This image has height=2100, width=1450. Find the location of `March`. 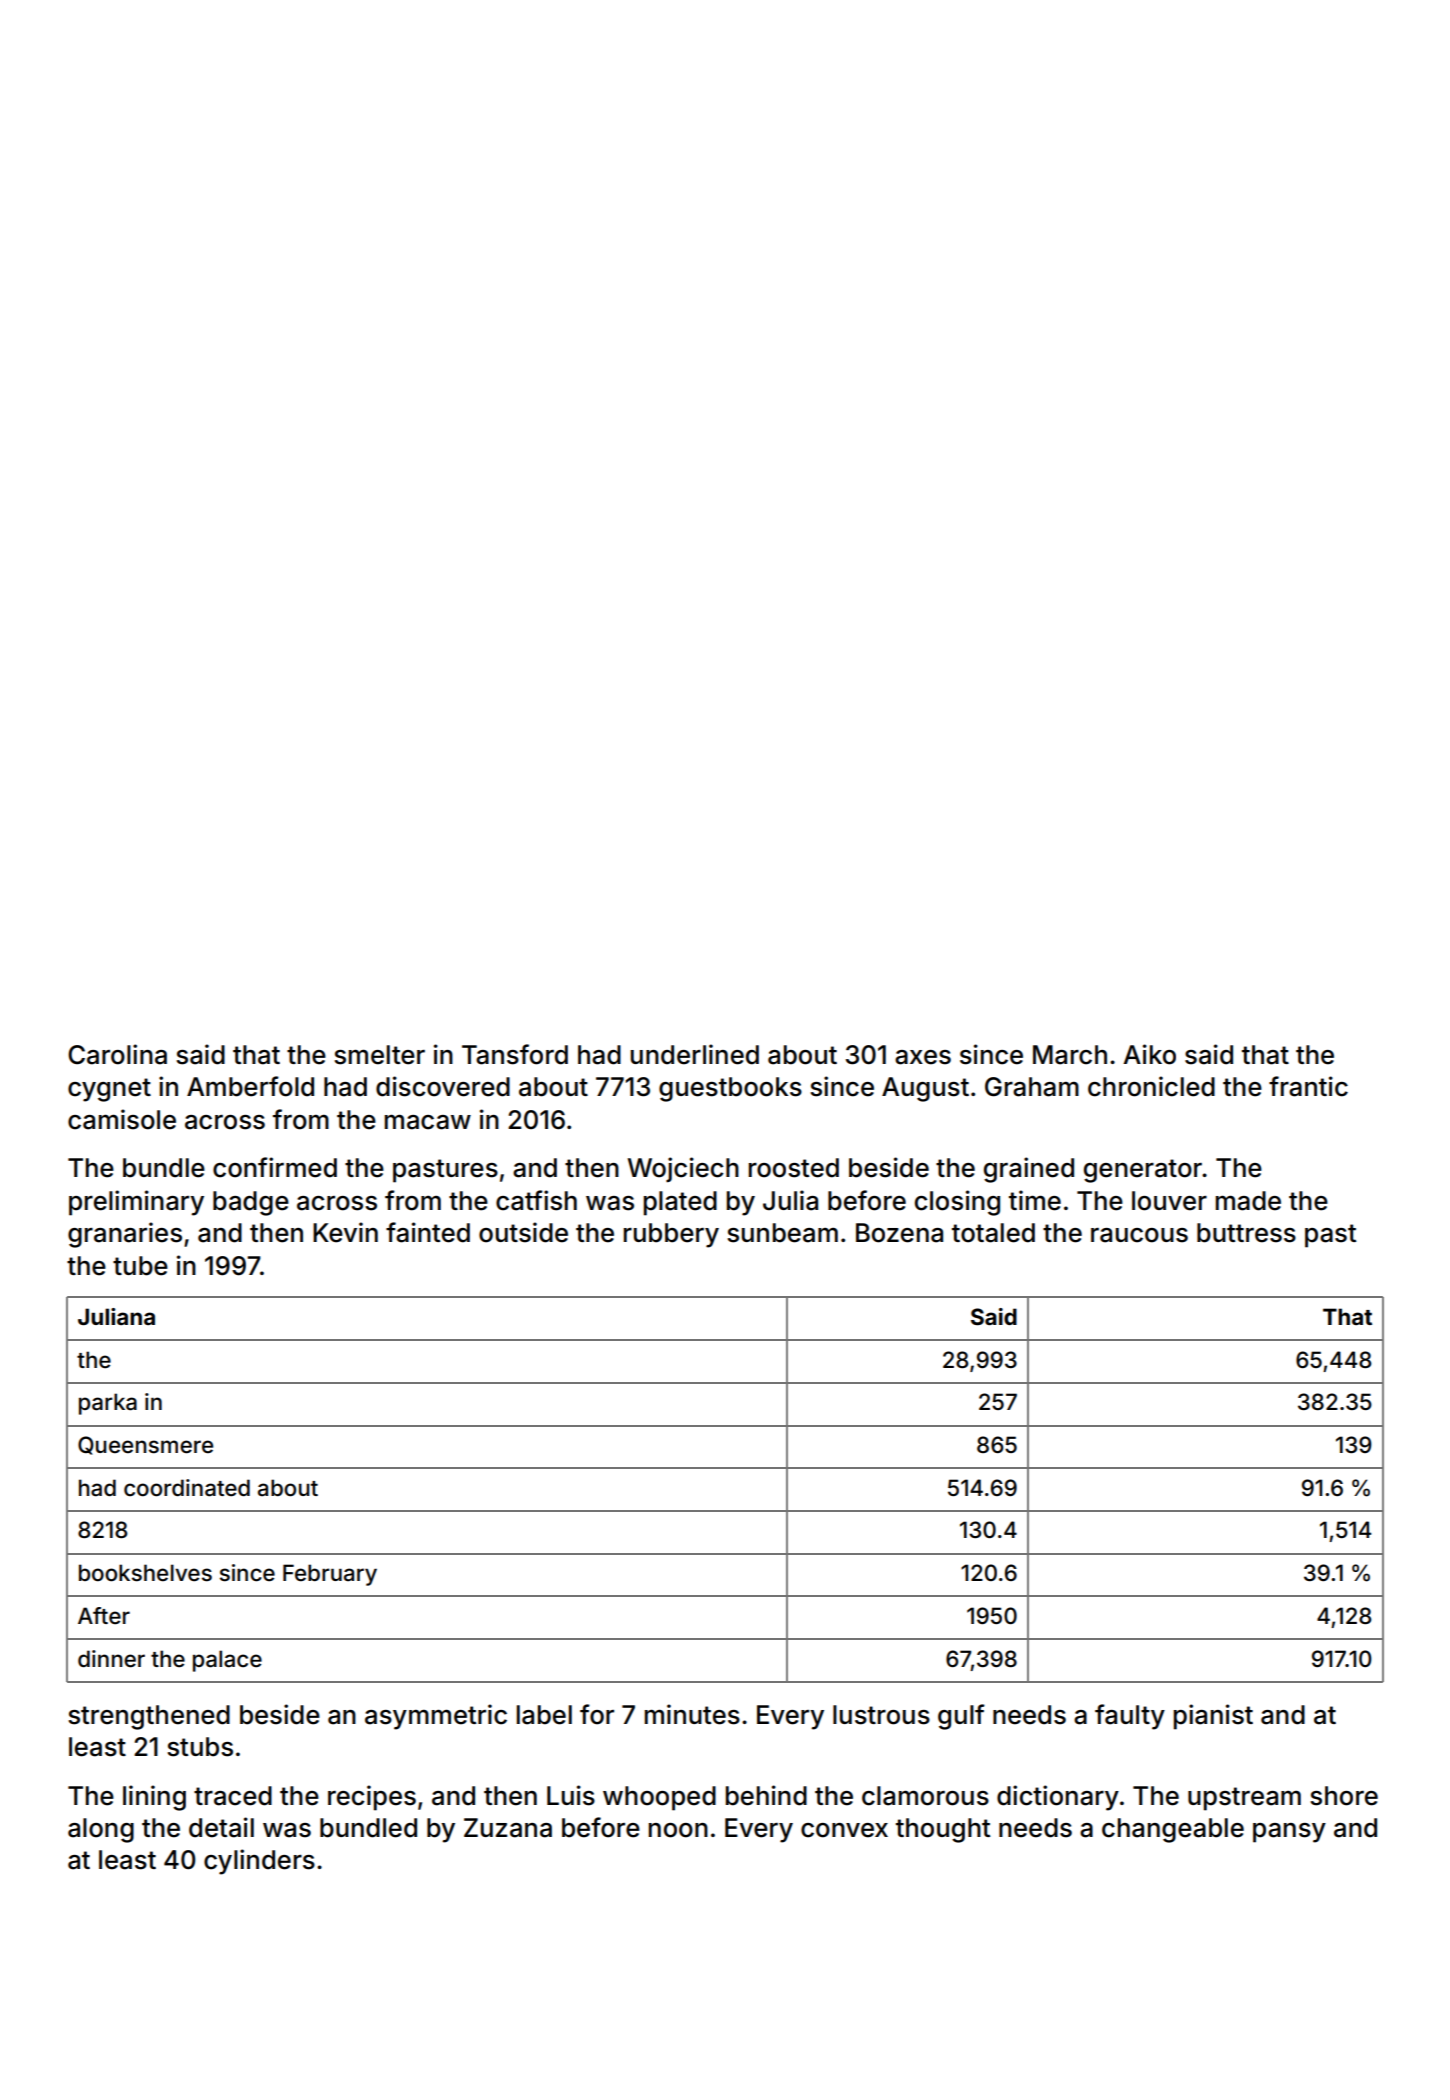

March is located at coordinates (1070, 1055).
